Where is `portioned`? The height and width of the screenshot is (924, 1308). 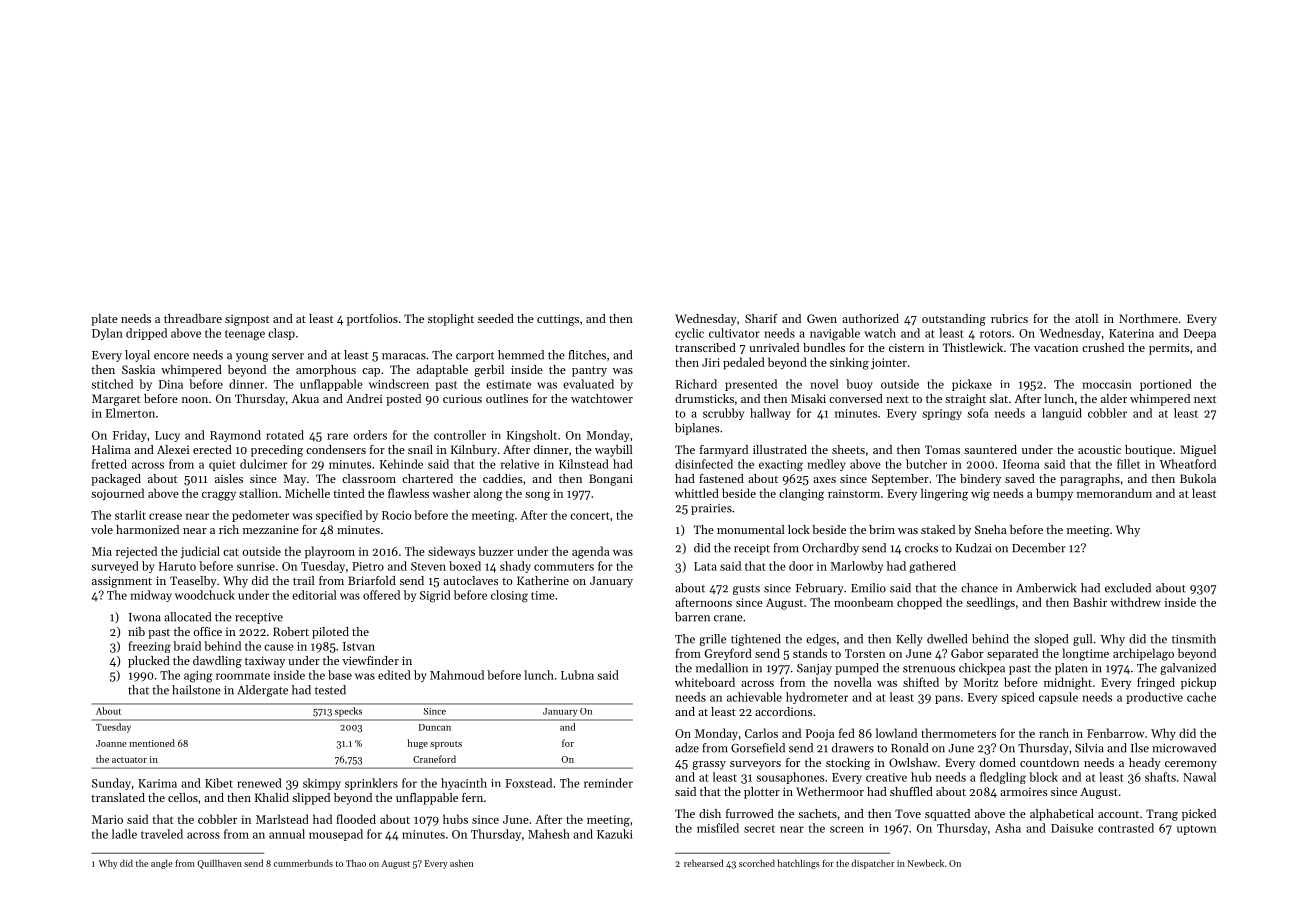
portioned is located at coordinates (1166, 385).
